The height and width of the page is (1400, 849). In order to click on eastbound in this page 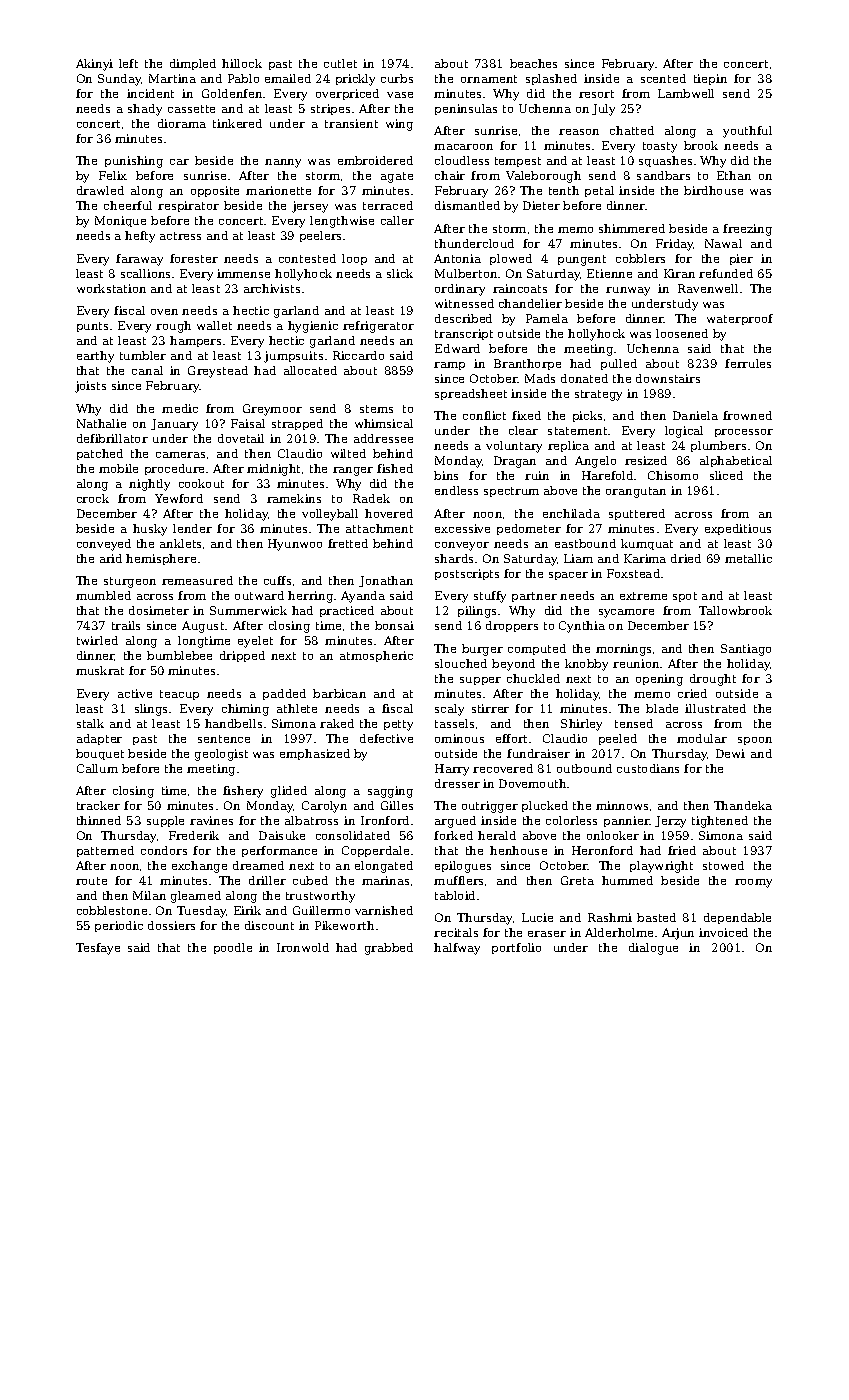, I will do `click(585, 543)`.
